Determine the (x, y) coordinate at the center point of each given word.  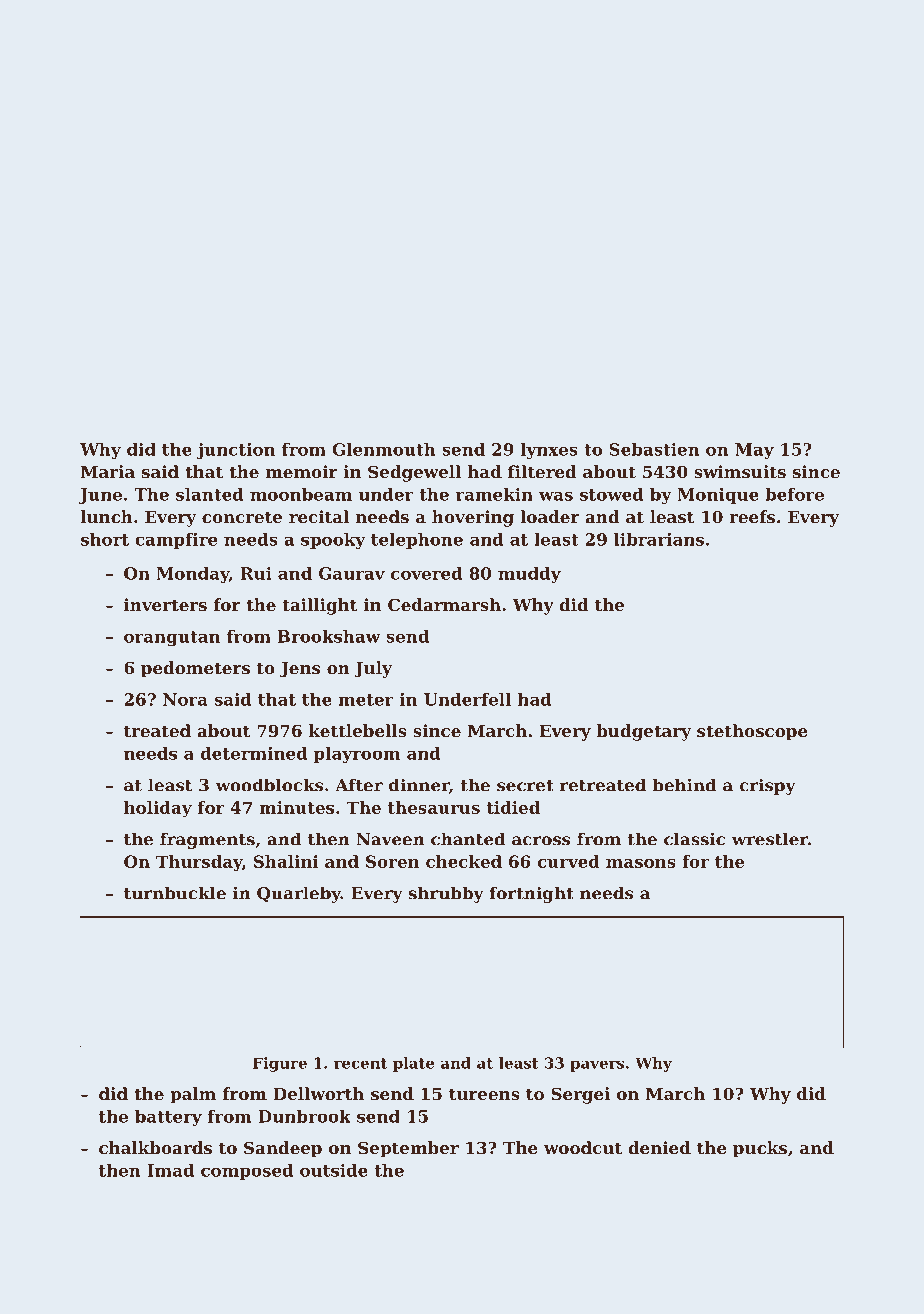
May (754, 451)
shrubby (446, 894)
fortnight (531, 894)
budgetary (643, 732)
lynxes (549, 451)
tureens (484, 1094)
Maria (108, 471)
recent (360, 1063)
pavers (597, 1066)
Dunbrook (304, 1116)
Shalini (286, 861)
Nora (185, 699)
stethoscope (752, 732)
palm (193, 1095)
